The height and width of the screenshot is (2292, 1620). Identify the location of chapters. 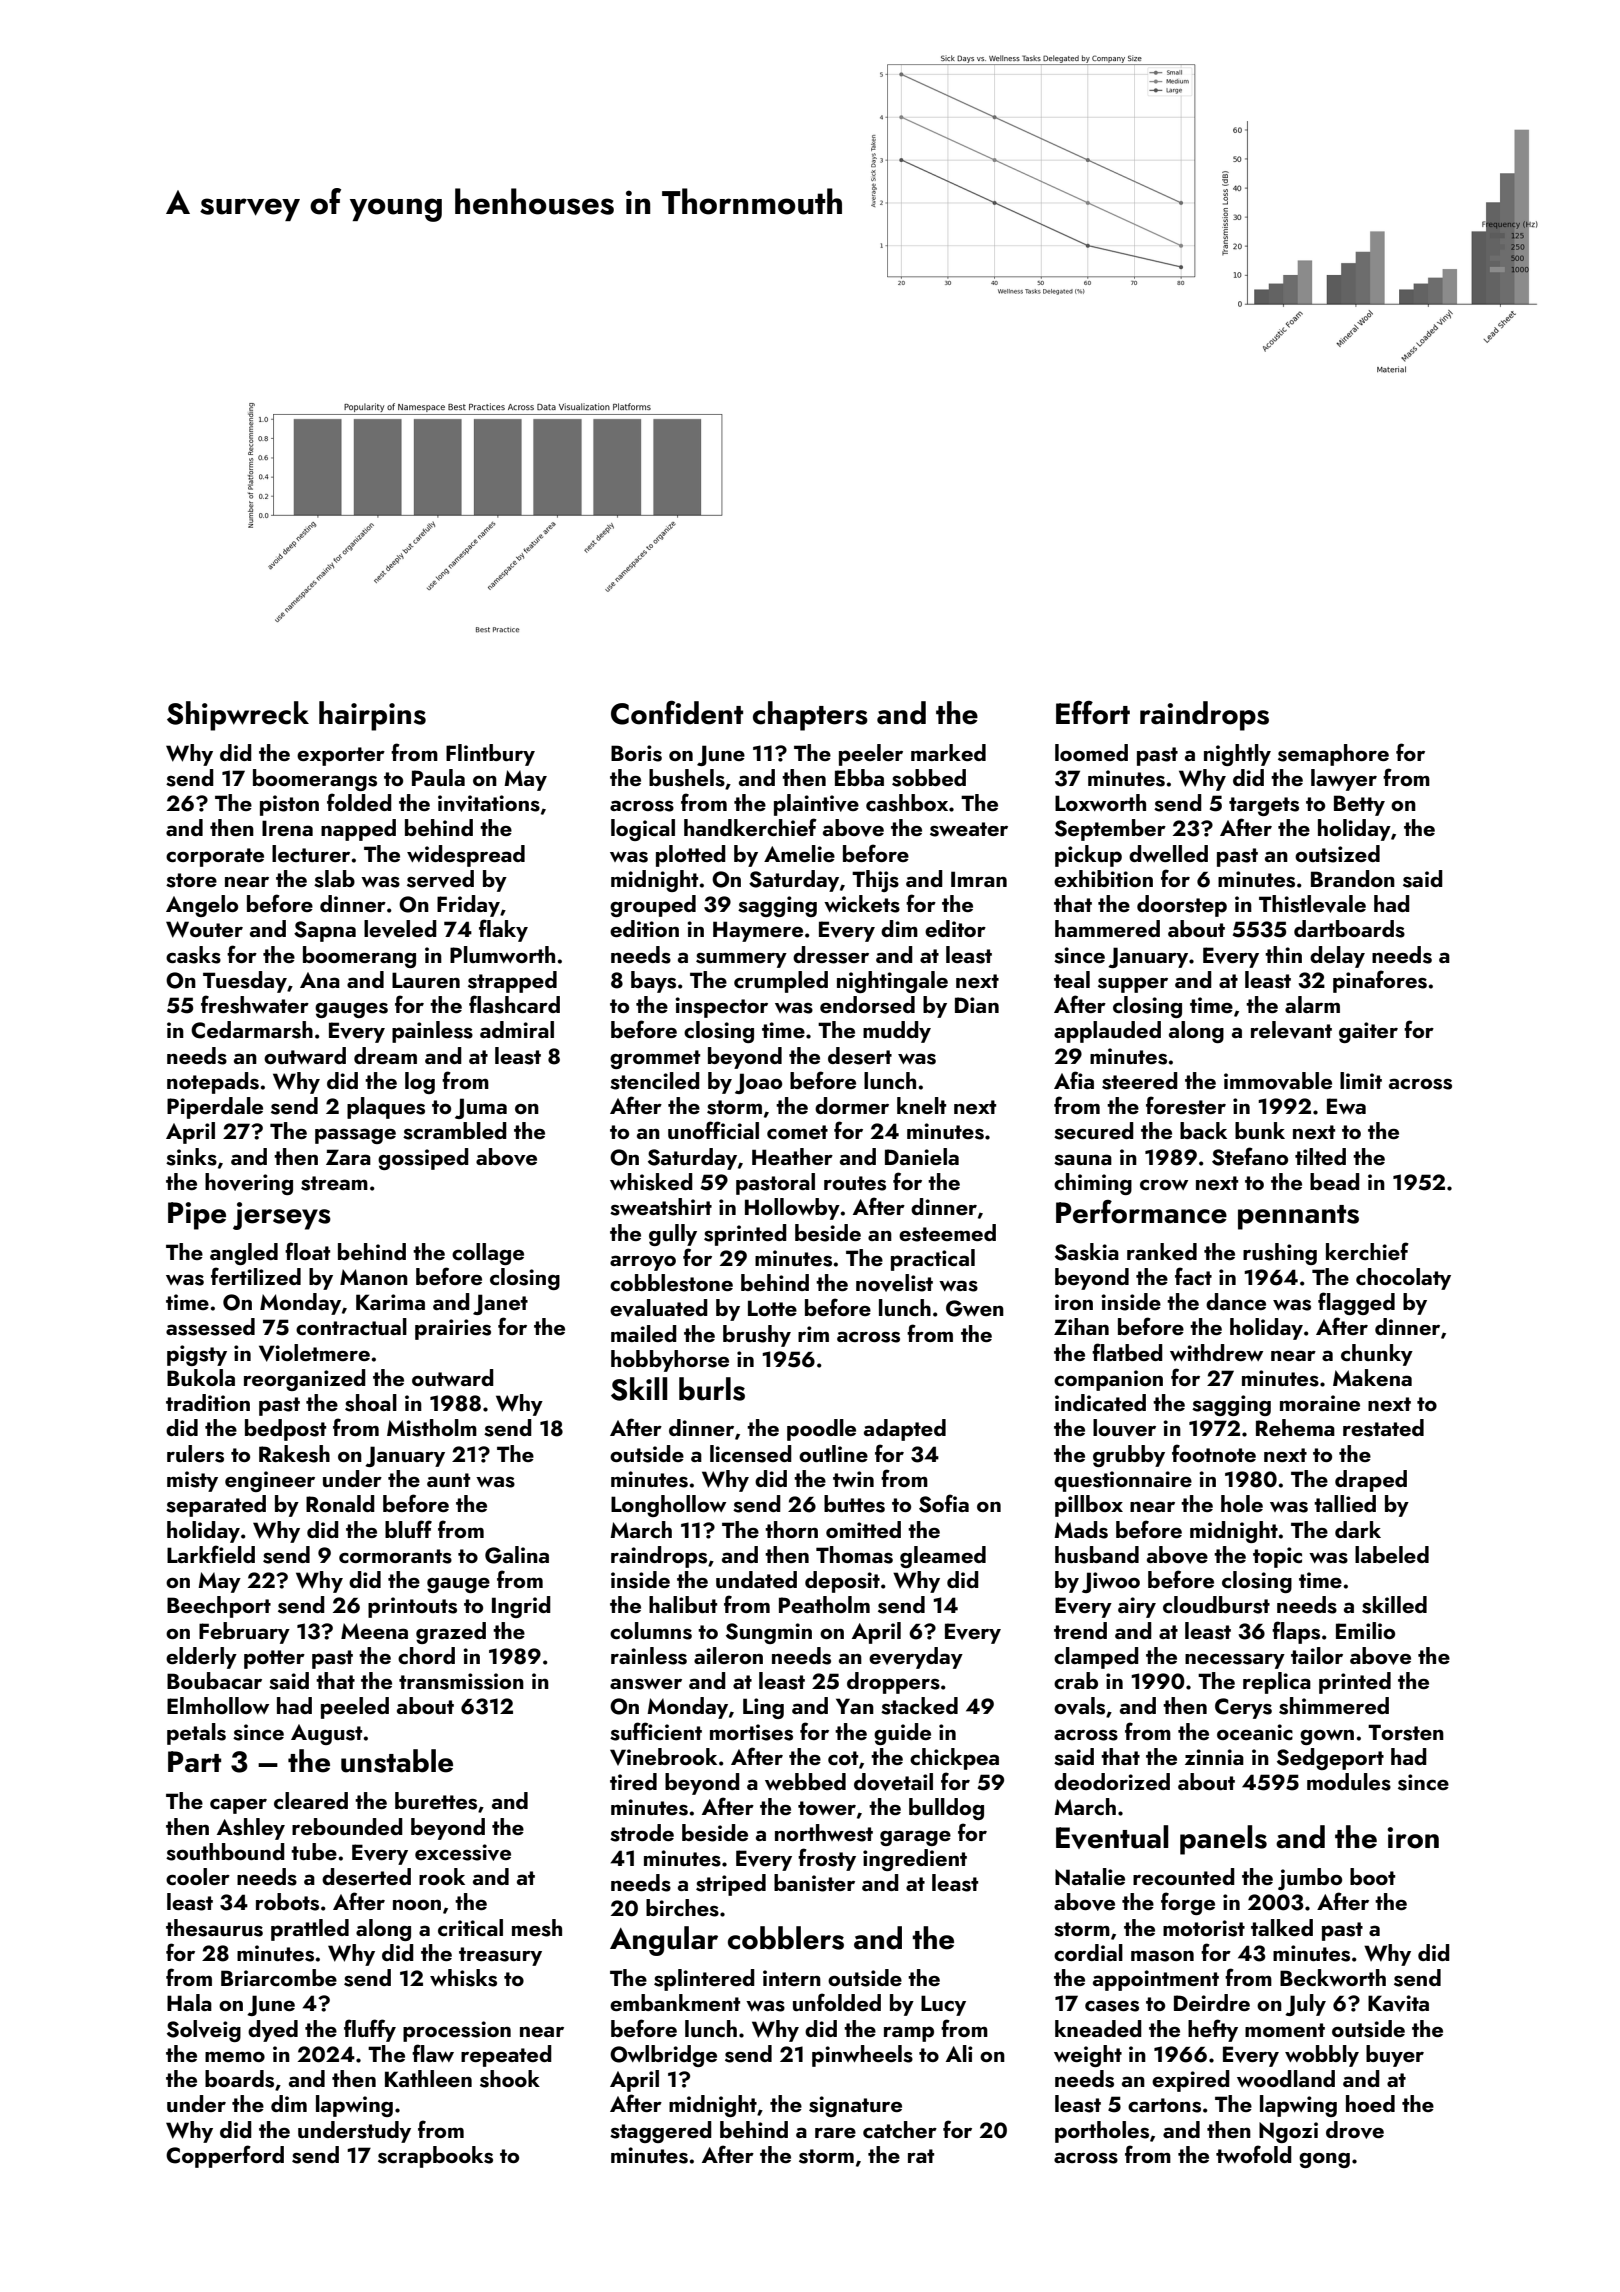
(810, 716).
